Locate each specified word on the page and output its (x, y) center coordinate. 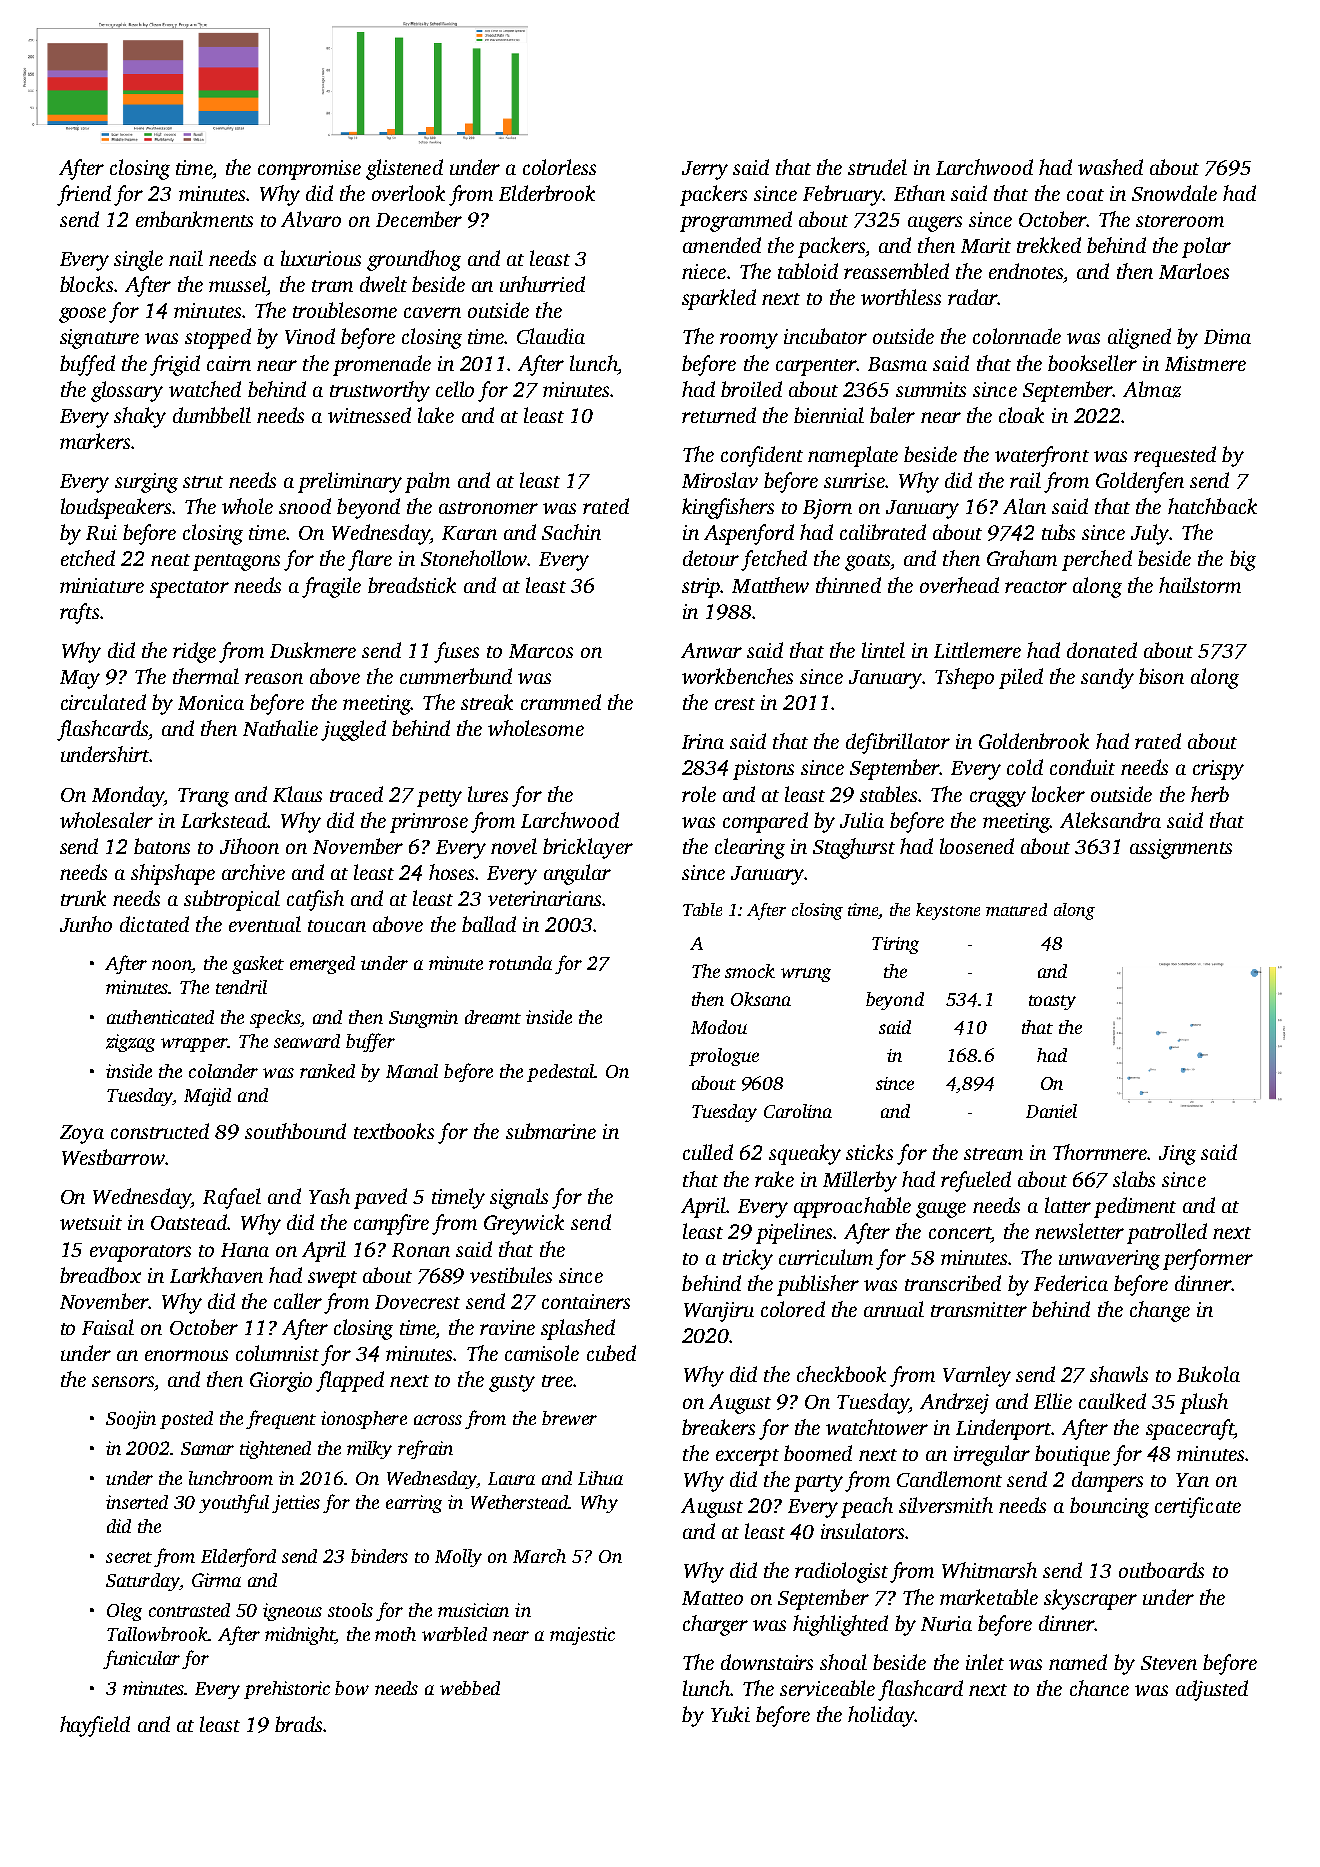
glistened (404, 169)
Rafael (232, 1198)
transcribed (953, 1283)
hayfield (95, 1726)
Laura (511, 1478)
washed (1110, 167)
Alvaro (311, 219)
